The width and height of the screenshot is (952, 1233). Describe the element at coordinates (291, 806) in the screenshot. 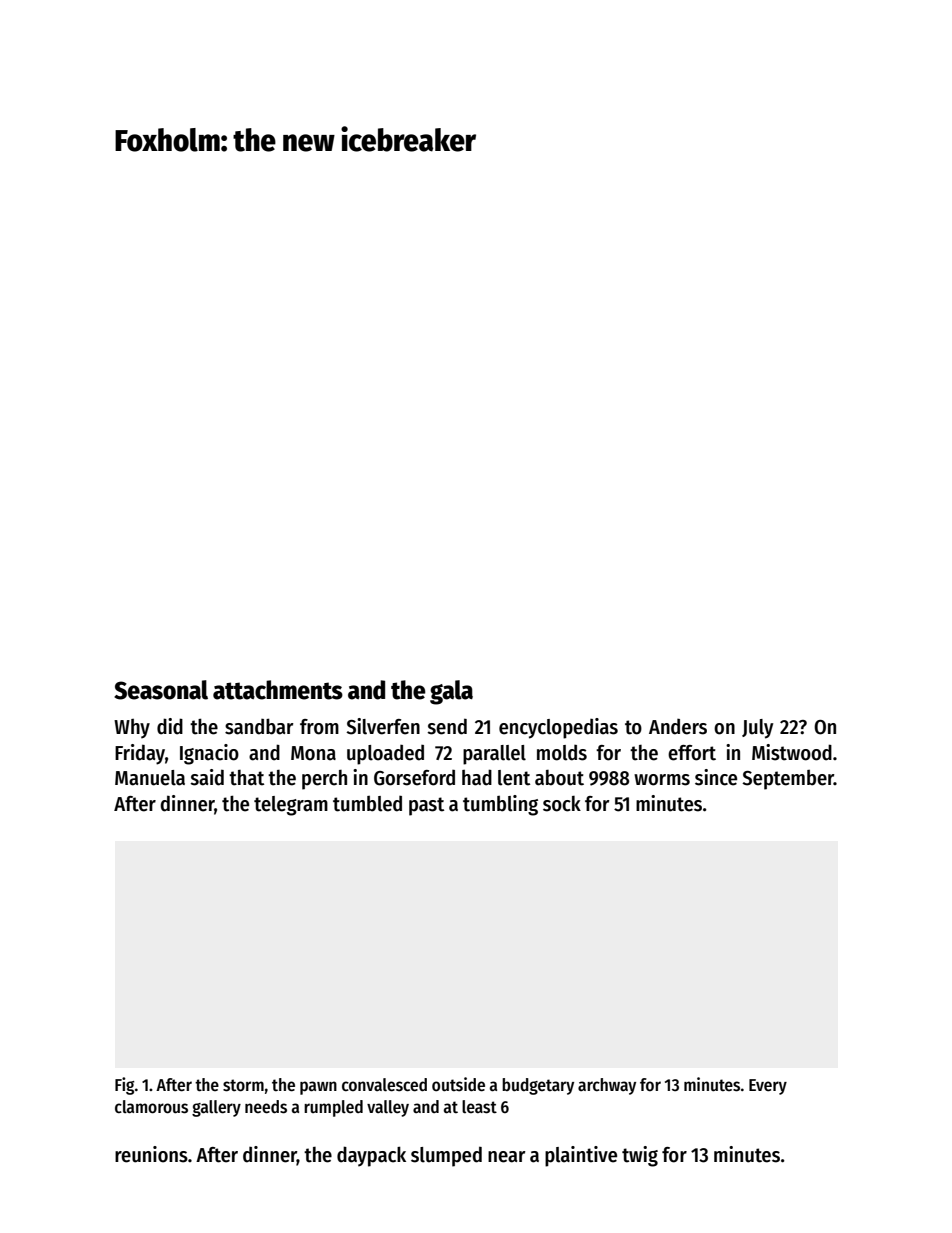

I see `telegram` at that location.
